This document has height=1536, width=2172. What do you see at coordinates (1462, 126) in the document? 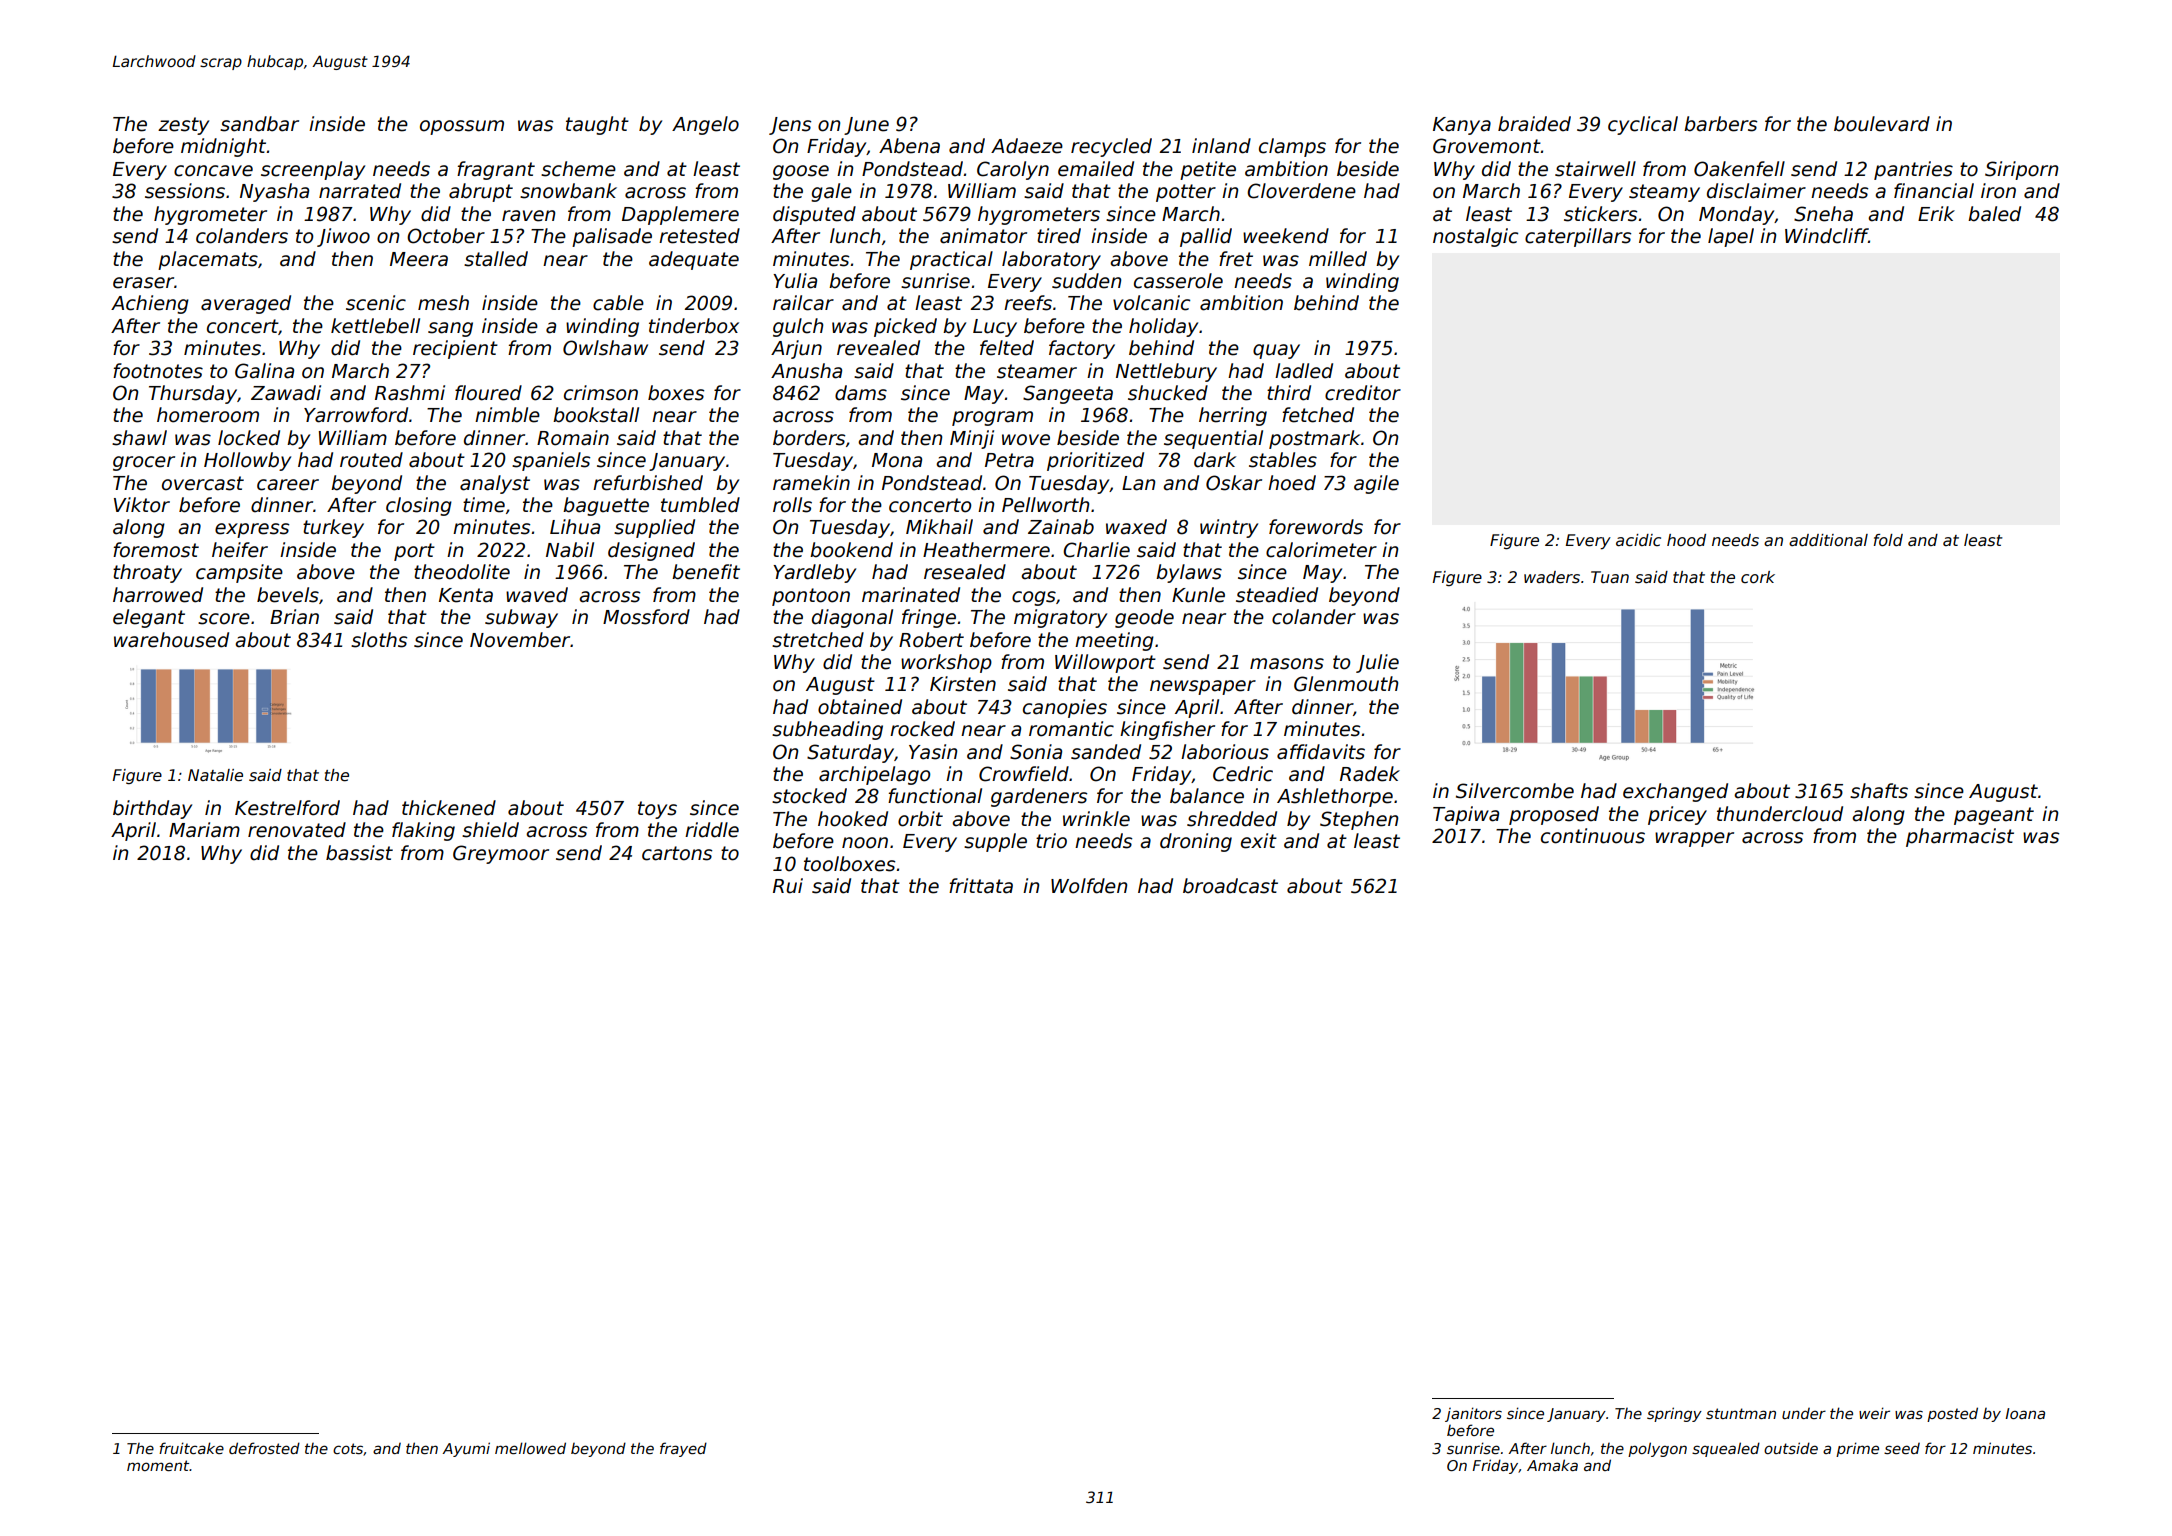
I see `Kanya` at bounding box center [1462, 126].
